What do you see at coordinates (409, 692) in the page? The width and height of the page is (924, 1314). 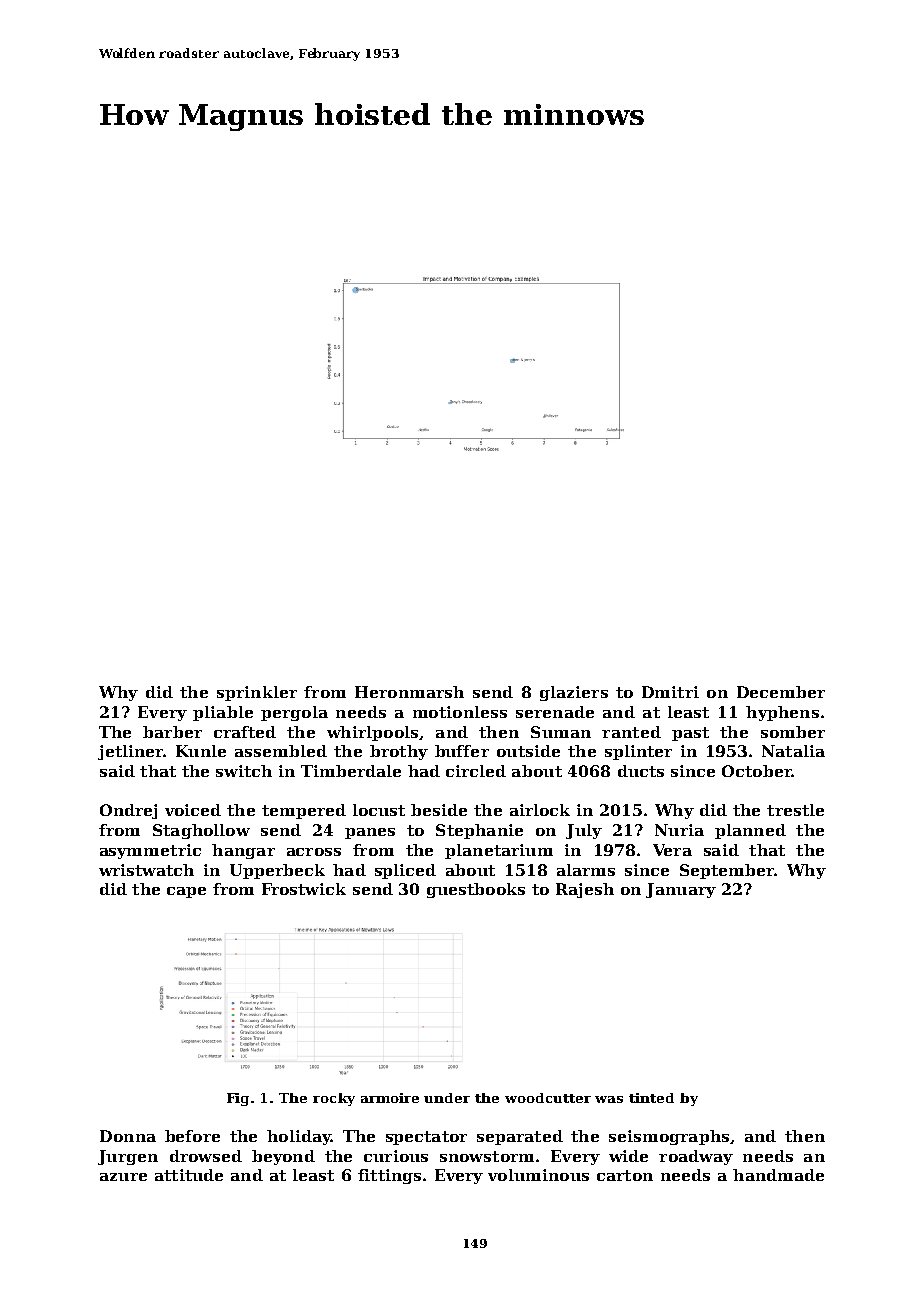 I see `Heronmarsh` at bounding box center [409, 692].
